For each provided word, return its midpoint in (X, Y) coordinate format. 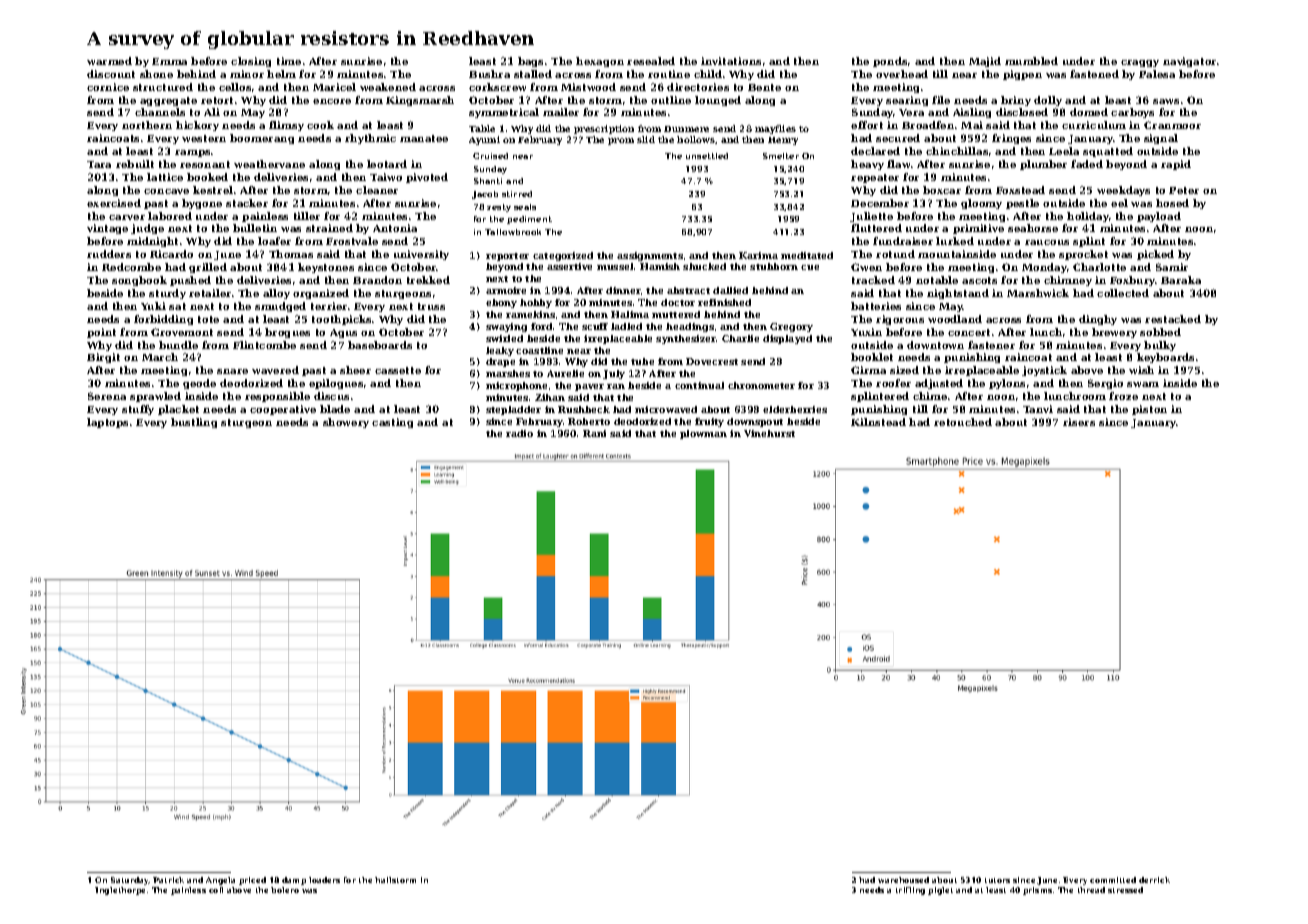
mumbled (1031, 61)
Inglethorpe (120, 891)
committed (1113, 880)
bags (530, 62)
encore (332, 101)
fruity (709, 422)
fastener (991, 345)
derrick (1154, 880)
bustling (194, 423)
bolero (285, 890)
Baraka (1181, 280)
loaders (324, 880)
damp (294, 881)
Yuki (153, 306)
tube (642, 361)
